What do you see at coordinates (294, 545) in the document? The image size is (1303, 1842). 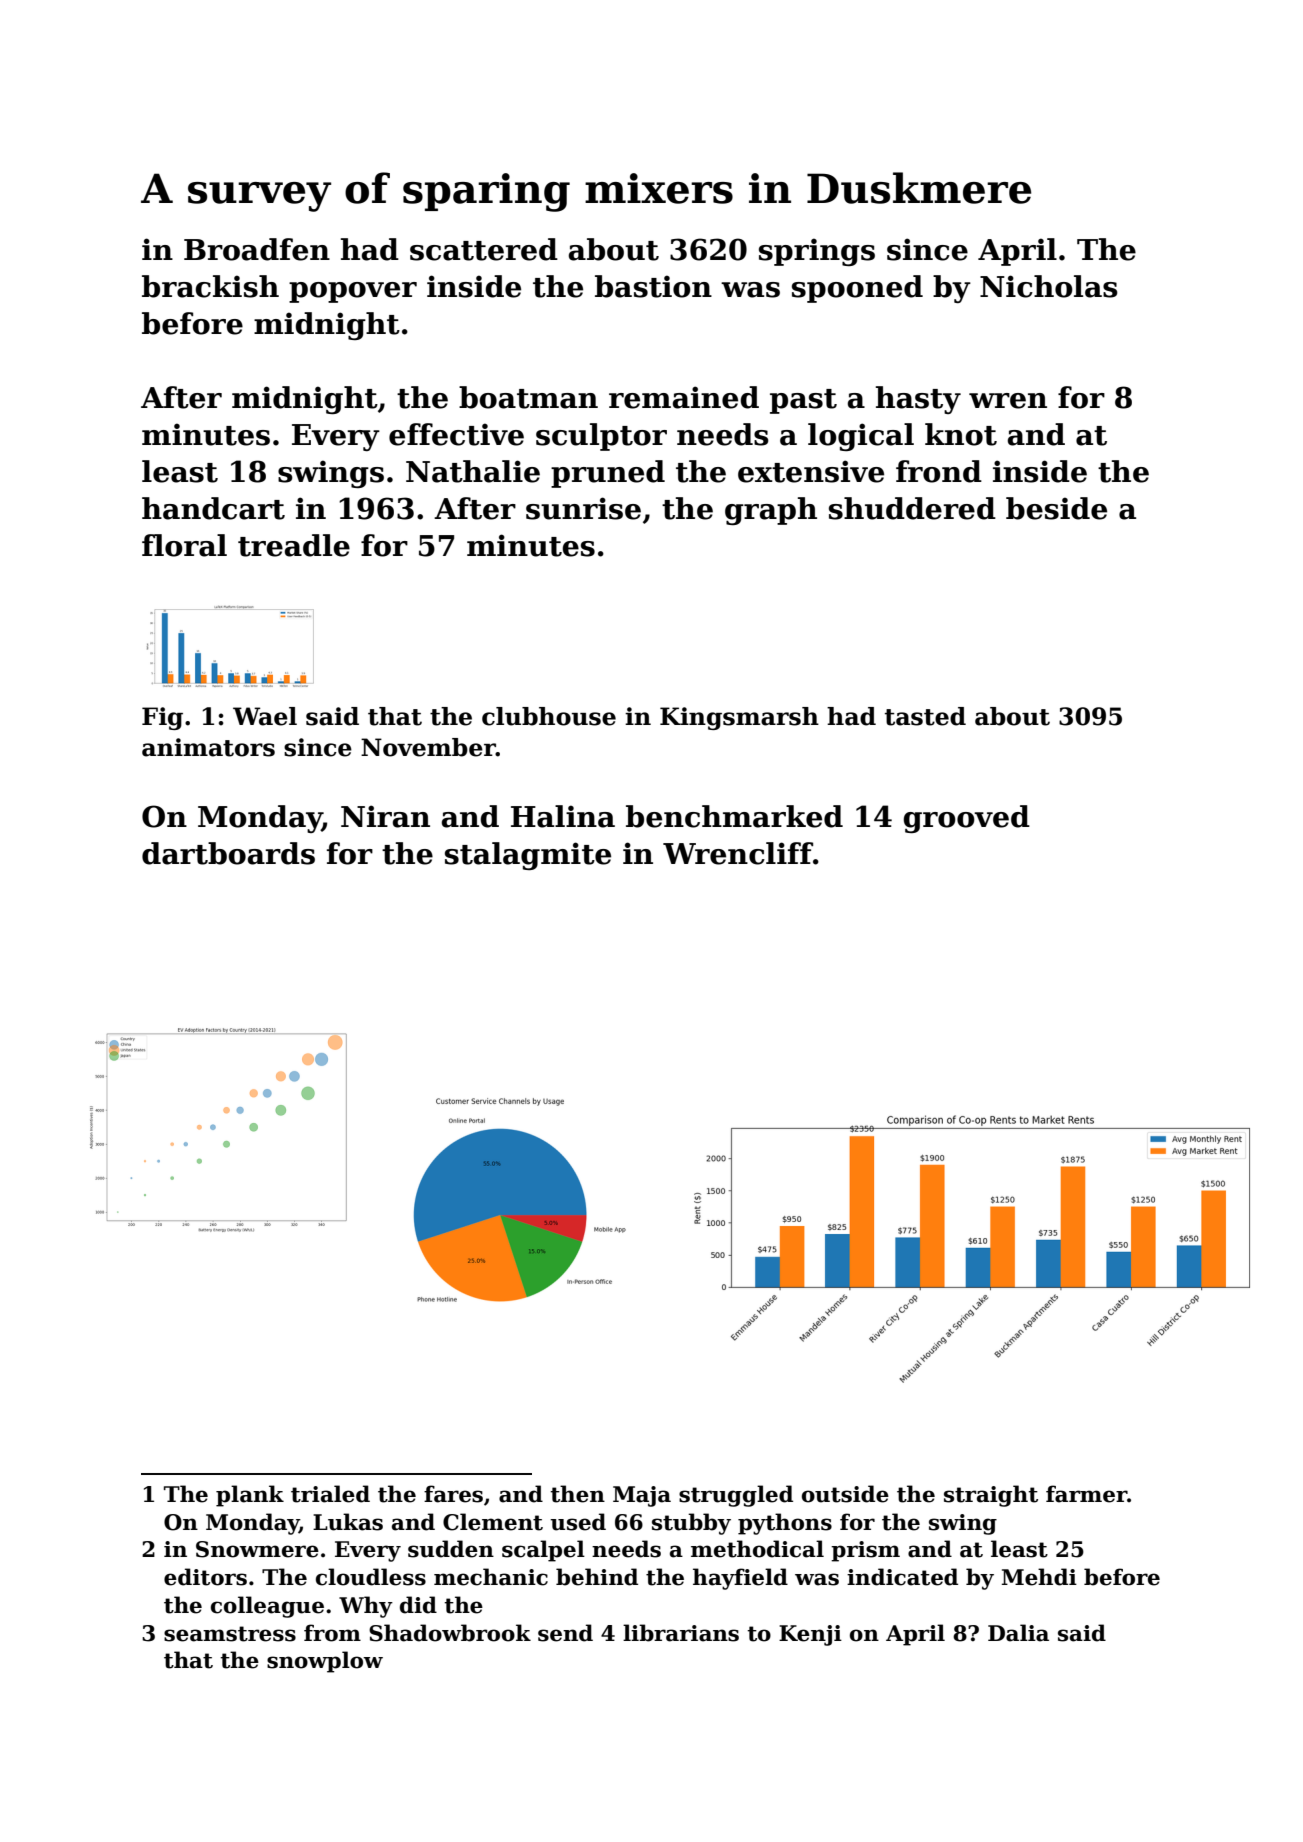 I see `treadle` at bounding box center [294, 545].
